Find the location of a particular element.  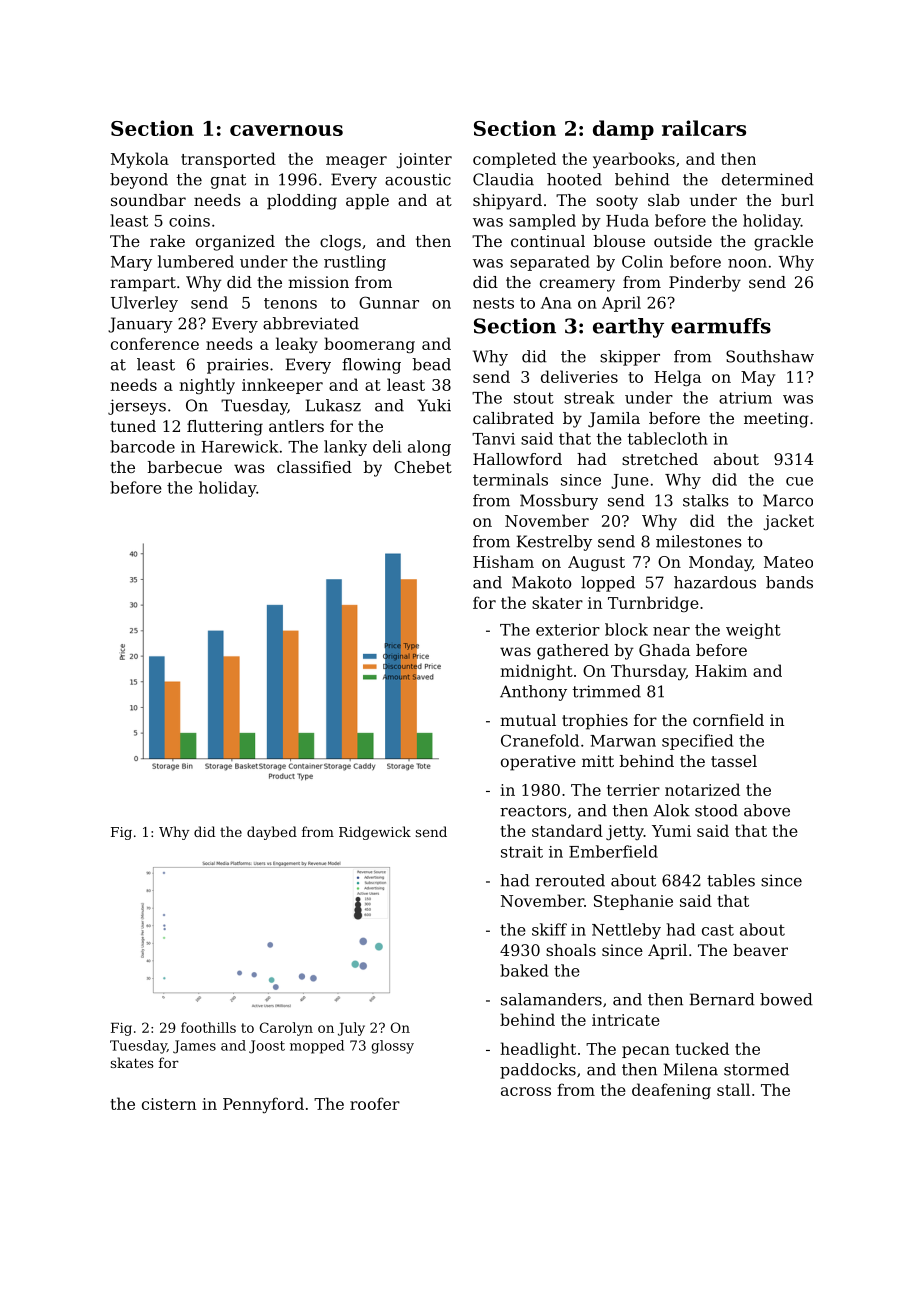

Jamila is located at coordinates (614, 420).
